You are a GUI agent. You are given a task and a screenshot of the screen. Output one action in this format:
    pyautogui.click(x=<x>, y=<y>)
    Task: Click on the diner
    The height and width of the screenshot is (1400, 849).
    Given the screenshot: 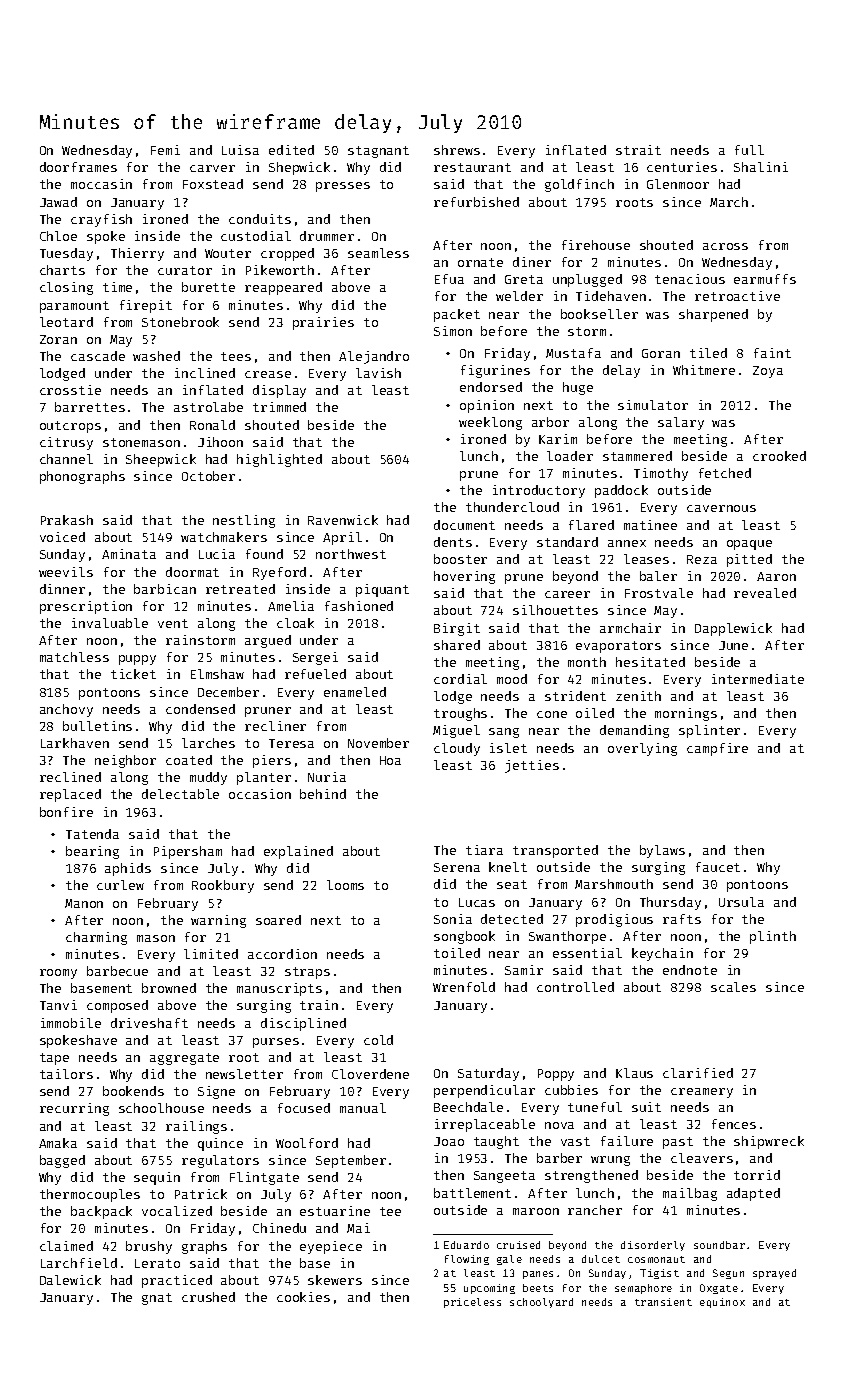 What is the action you would take?
    pyautogui.click(x=532, y=262)
